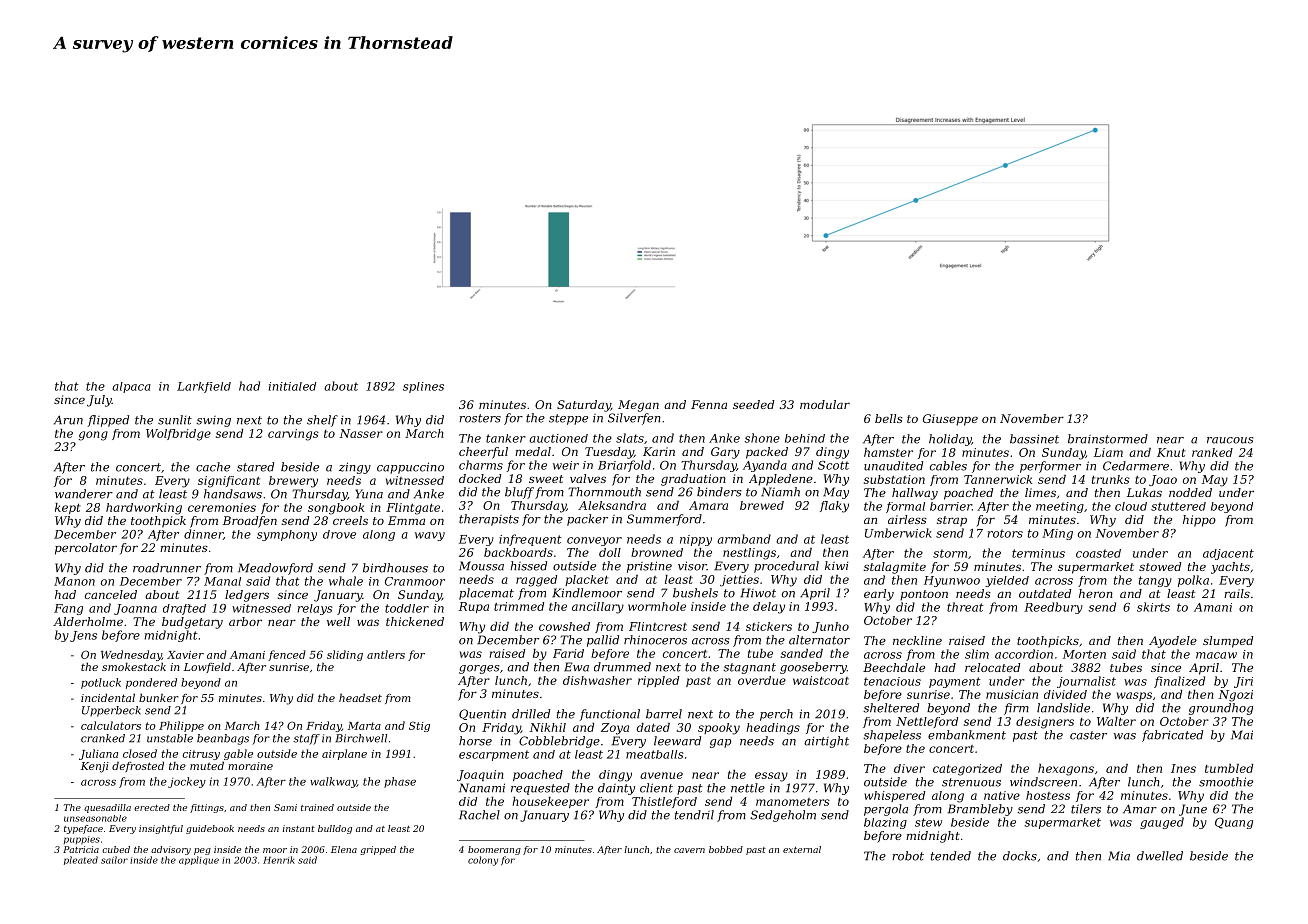 The height and width of the document is (924, 1308). Describe the element at coordinates (95, 767) in the document. I see `Kenji` at that location.
